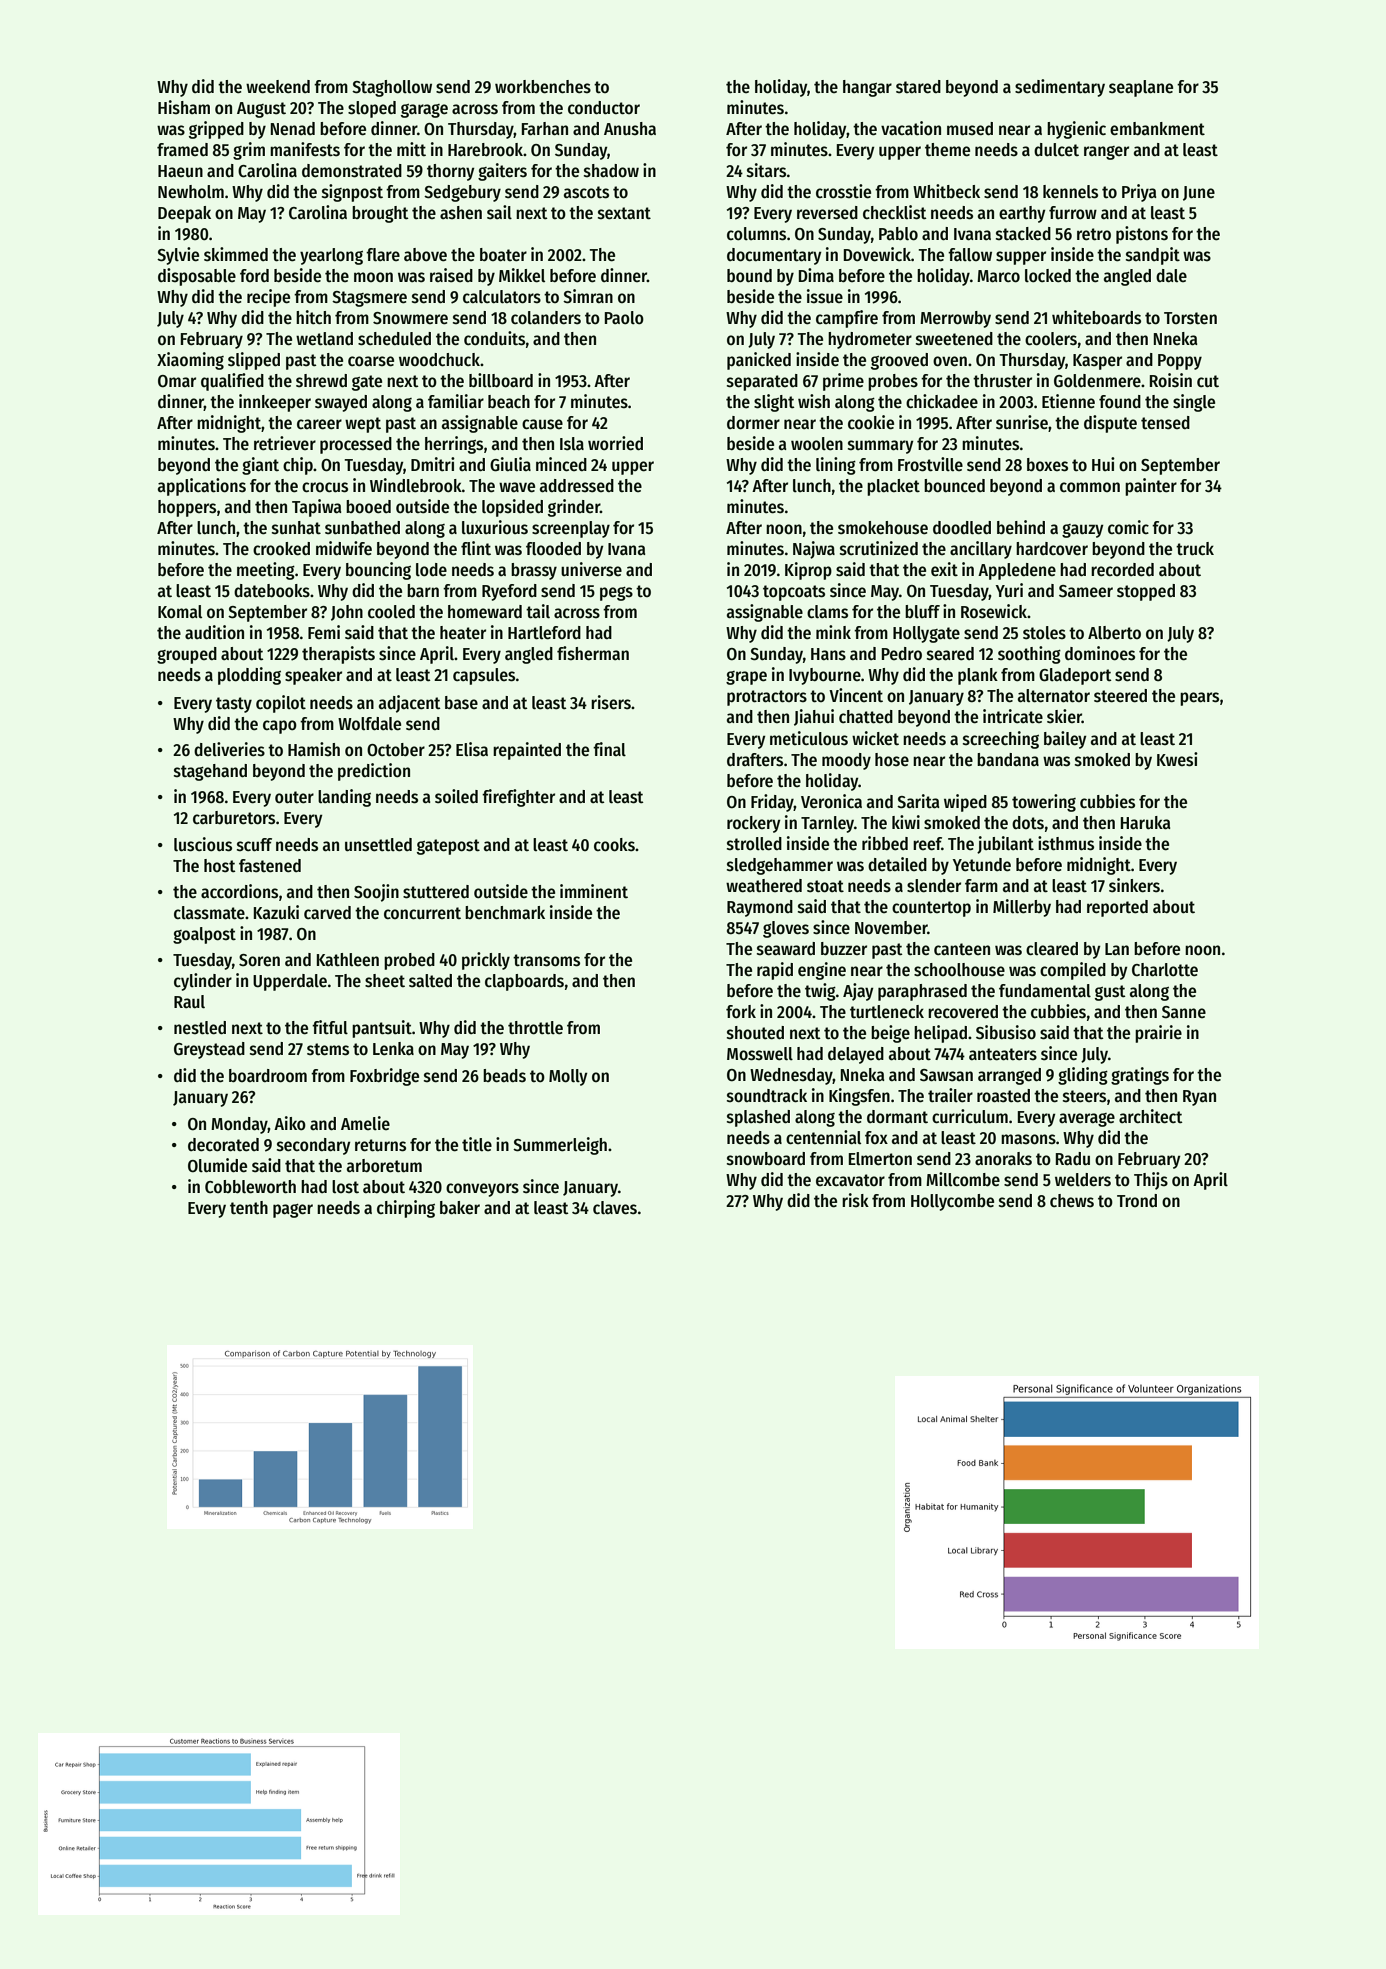 This document has height=1969, width=1386. I want to click on stoles, so click(1044, 633).
